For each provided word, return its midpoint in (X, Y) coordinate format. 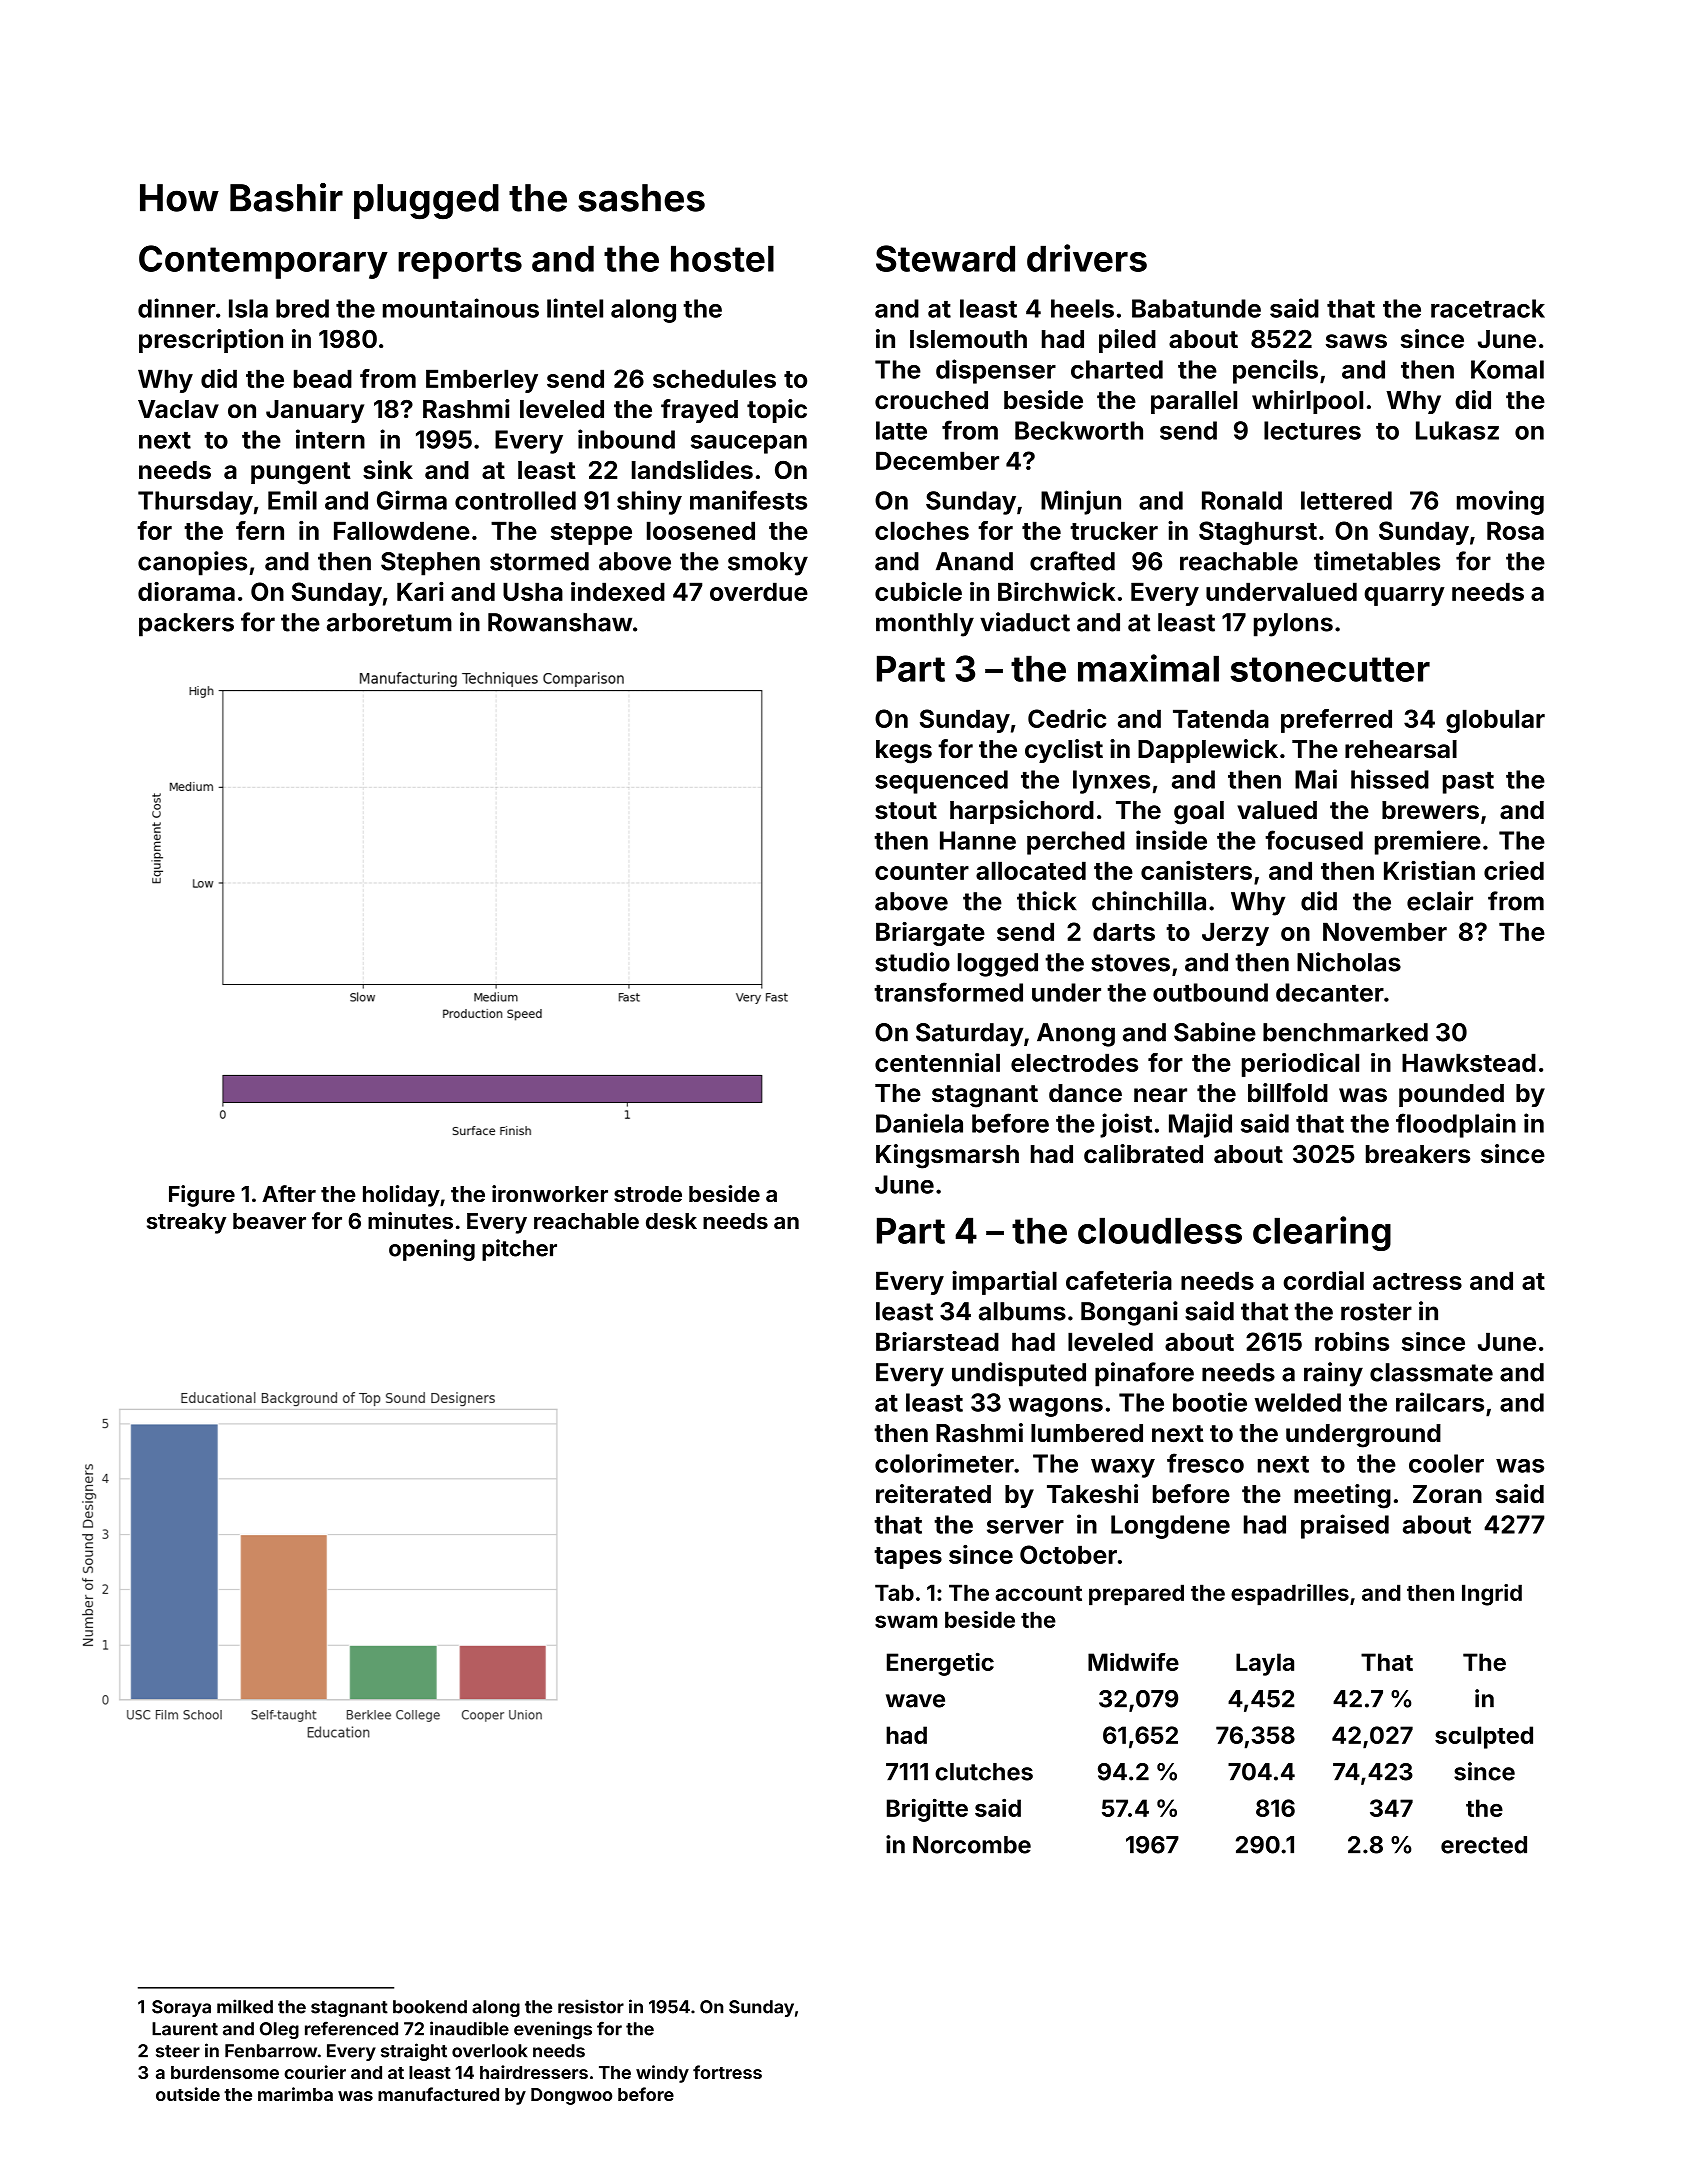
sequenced (941, 782)
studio (912, 962)
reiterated (933, 1494)
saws (1356, 341)
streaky (186, 1223)
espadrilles (1290, 1594)
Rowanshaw (560, 622)
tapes (908, 1558)
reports (460, 263)
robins (1352, 1341)
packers (186, 625)
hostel (722, 258)
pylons (1293, 625)
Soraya (181, 2008)
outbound (1210, 992)
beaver (269, 1221)
